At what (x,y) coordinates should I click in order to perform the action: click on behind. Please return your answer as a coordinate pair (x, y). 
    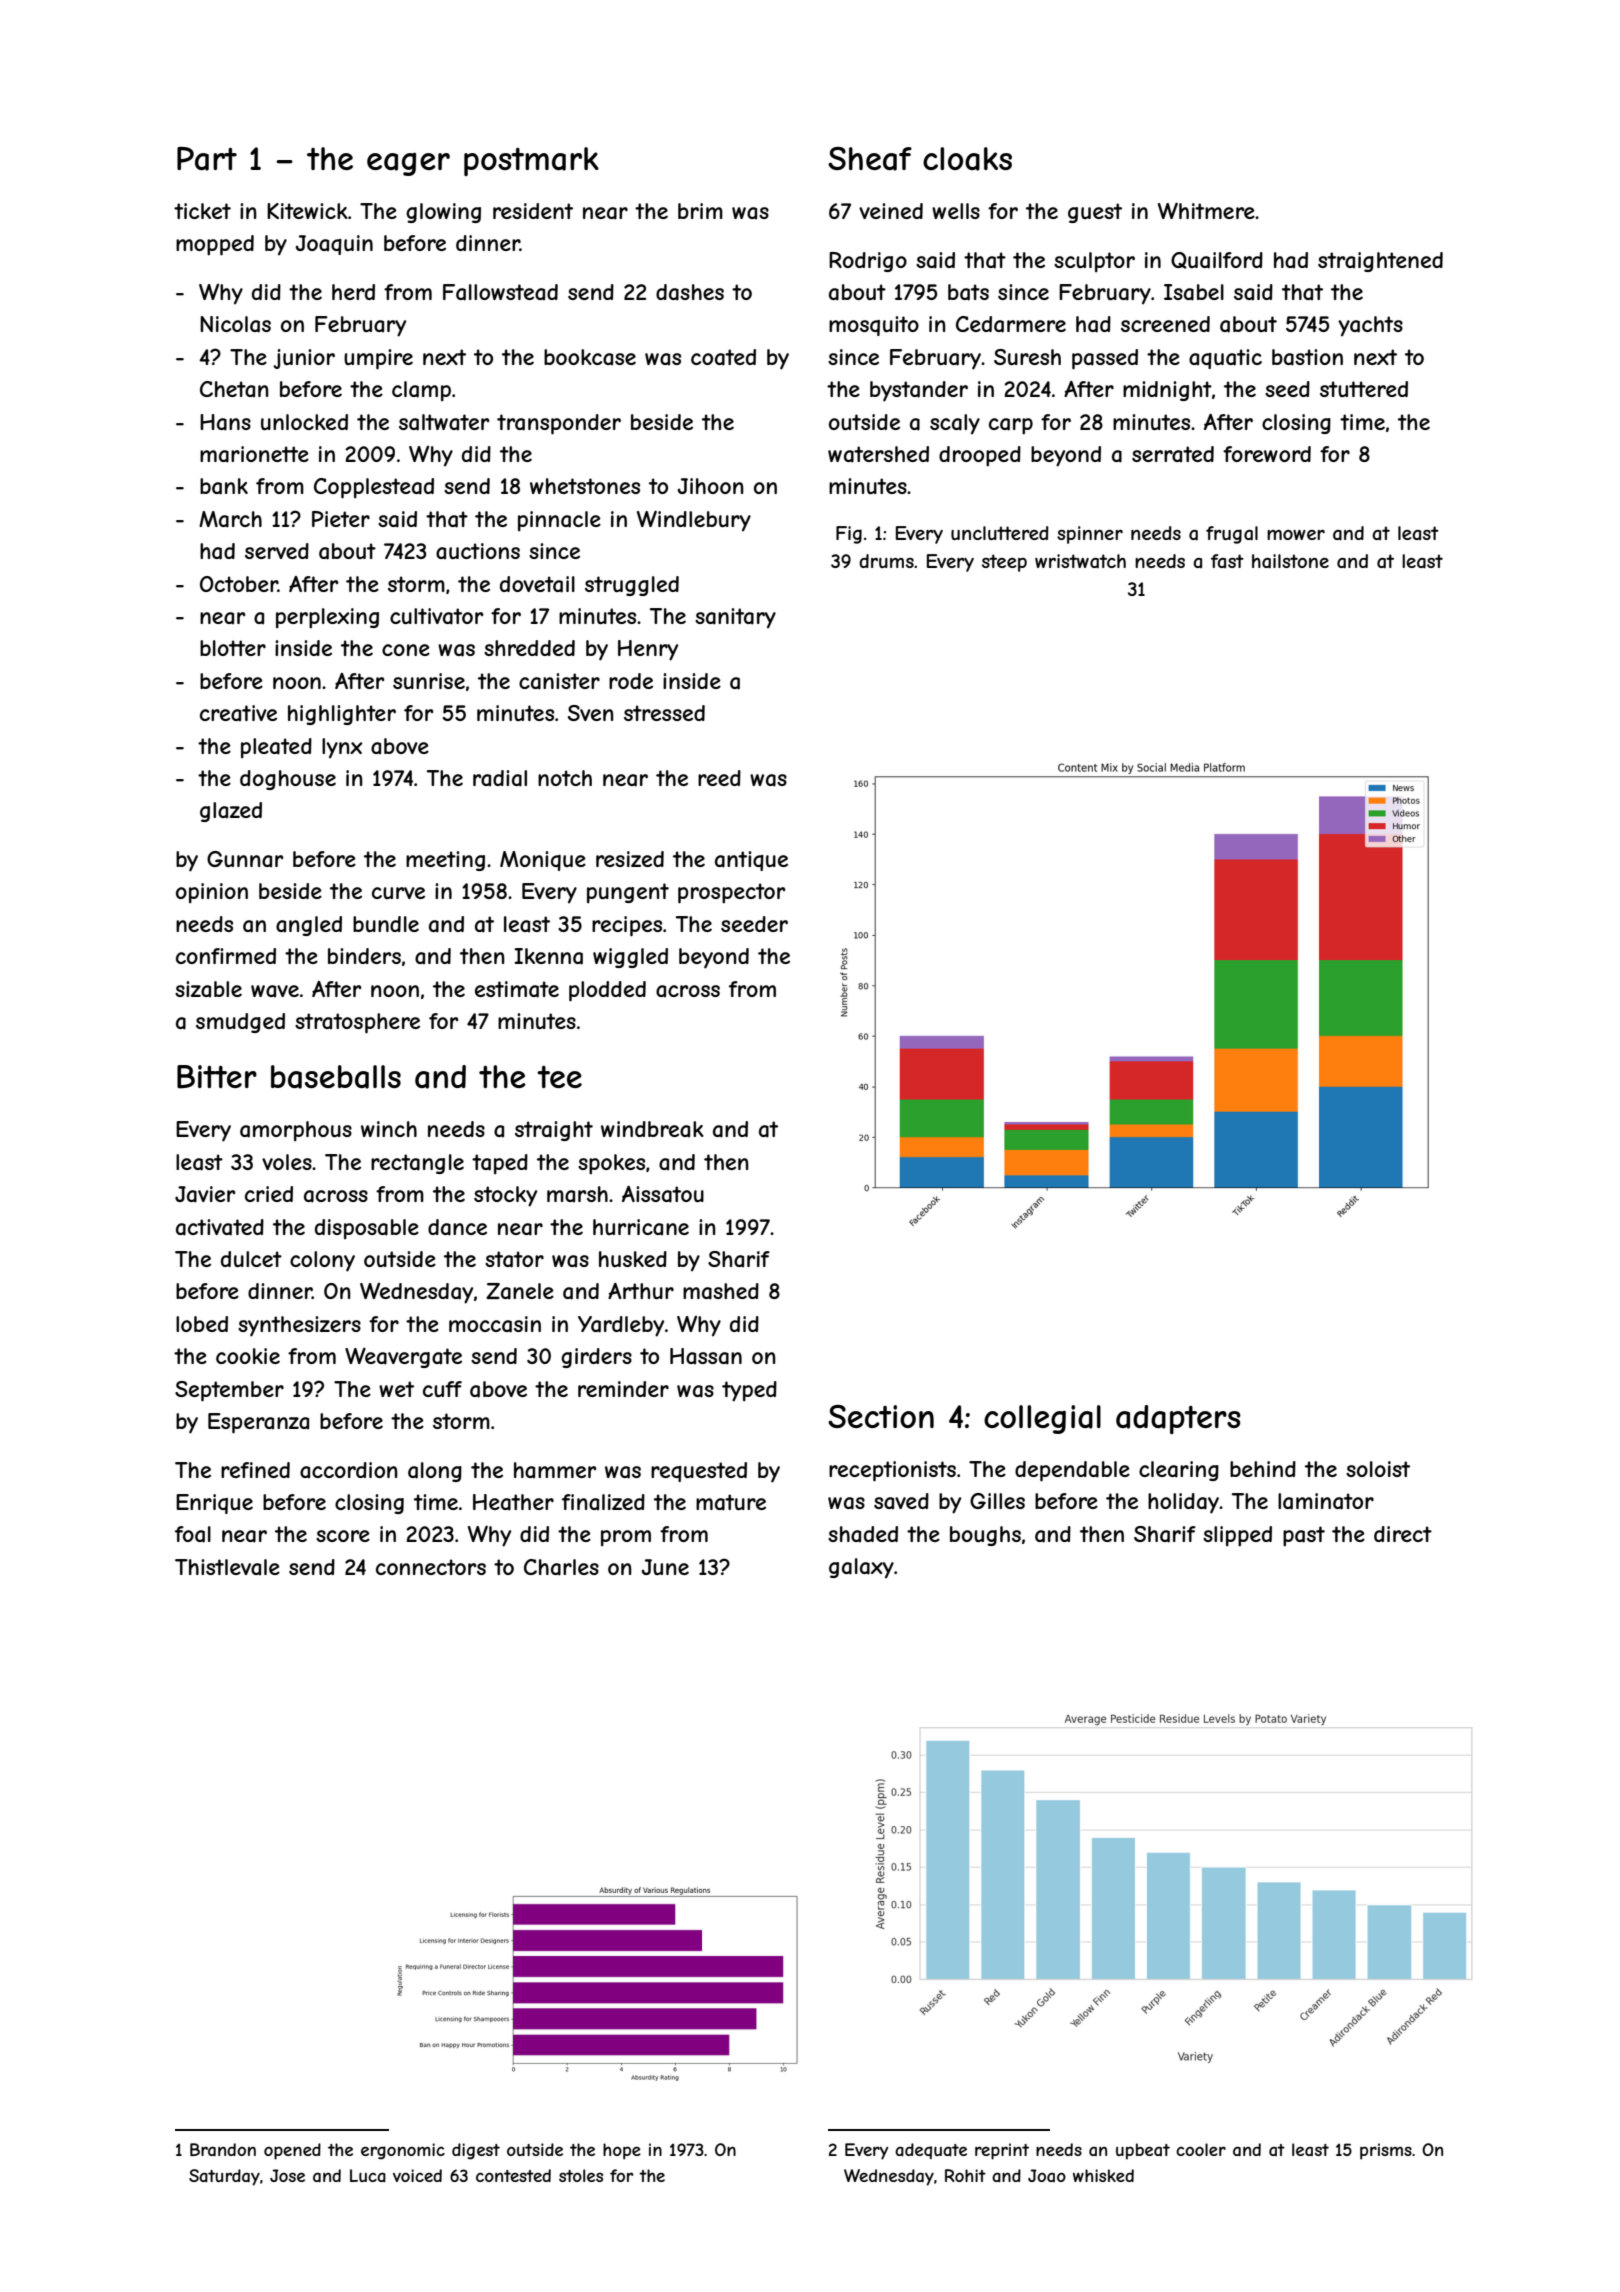
    Looking at the image, I should click on (1263, 1469).
